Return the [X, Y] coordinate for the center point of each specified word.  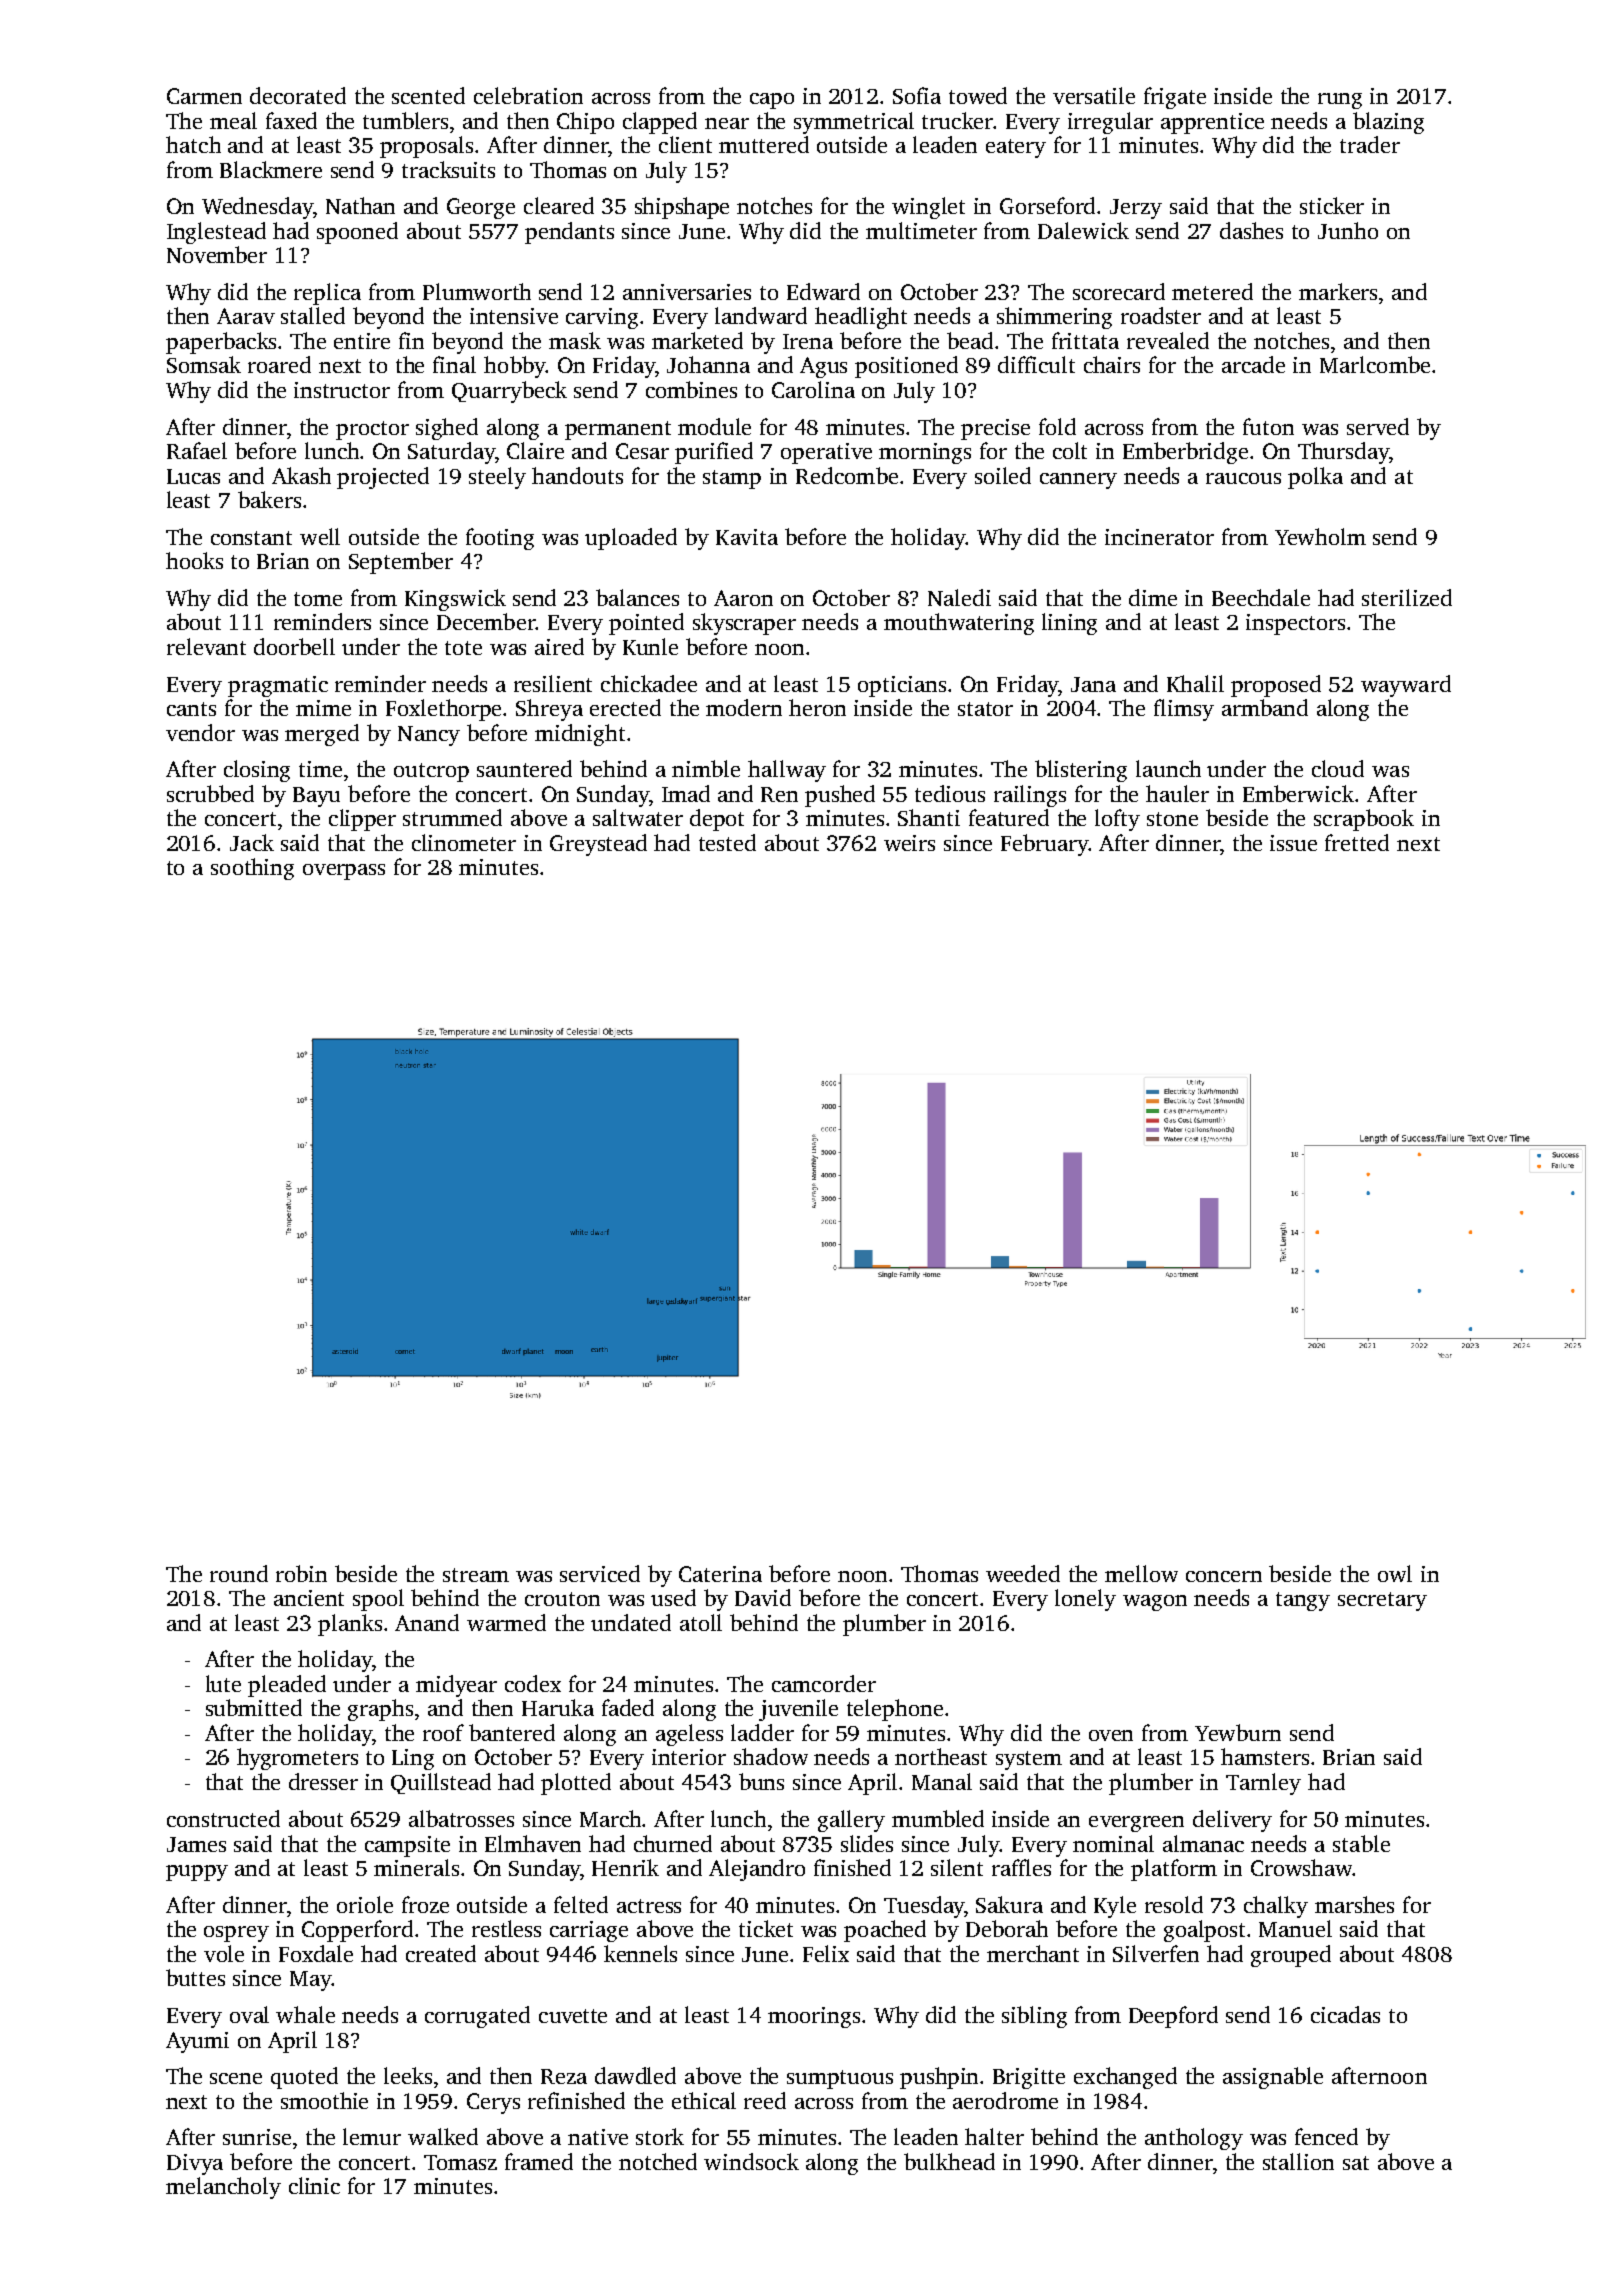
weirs [909, 843]
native [598, 2137]
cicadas [1345, 2014]
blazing [1388, 123]
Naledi [959, 597]
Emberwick [1298, 793]
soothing [252, 869]
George [481, 208]
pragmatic [278, 686]
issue [1293, 843]
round [239, 1573]
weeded [1023, 1573]
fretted [1357, 842]
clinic [314, 2185]
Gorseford [1047, 205]
